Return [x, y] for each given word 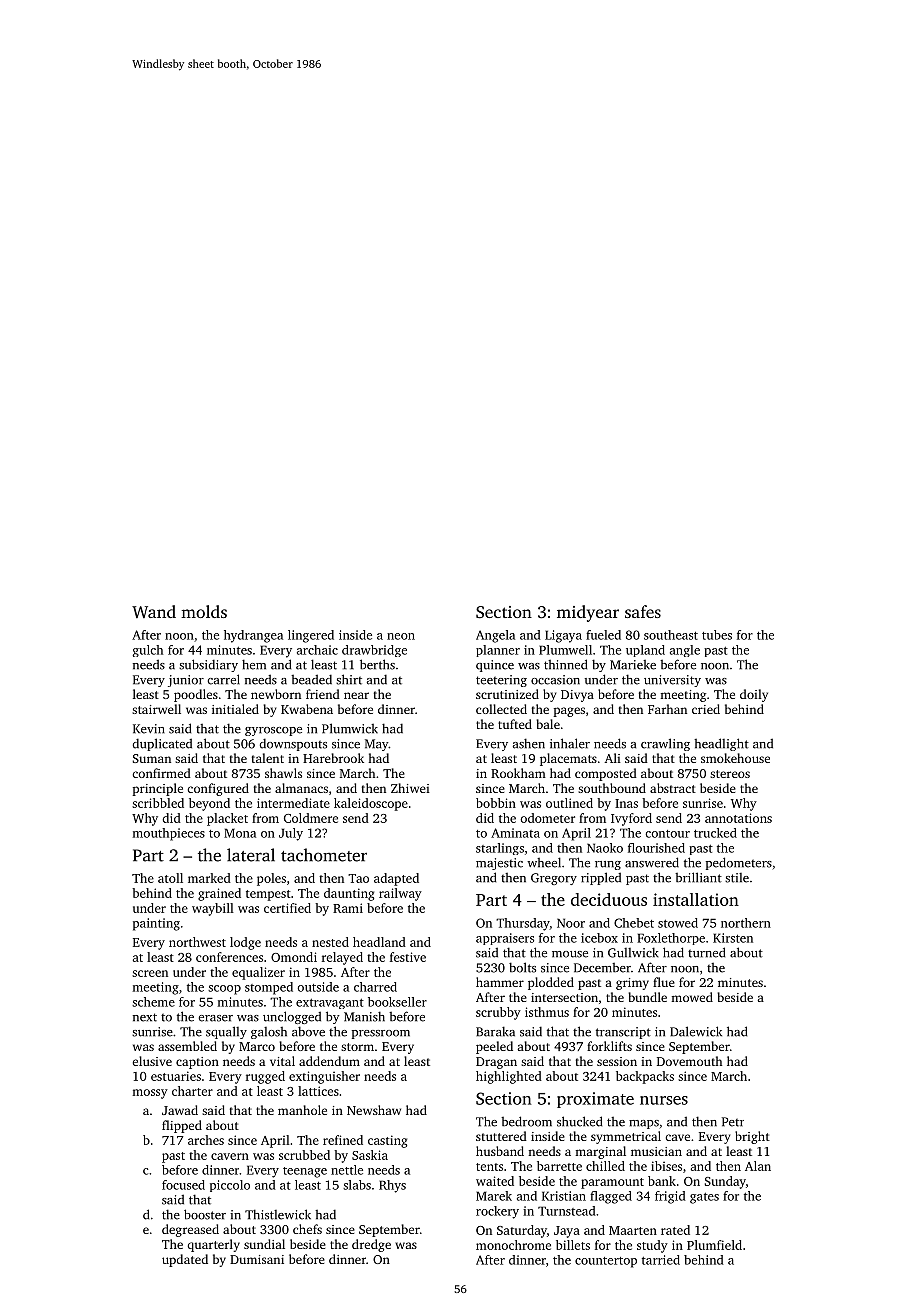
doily [754, 695]
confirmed [161, 773]
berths [377, 664]
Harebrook [333, 758]
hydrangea [253, 636]
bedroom [526, 1121]
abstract [673, 788]
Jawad [180, 1110]
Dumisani [257, 1259]
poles [271, 879]
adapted [396, 879]
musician [656, 1151]
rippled [601, 878]
